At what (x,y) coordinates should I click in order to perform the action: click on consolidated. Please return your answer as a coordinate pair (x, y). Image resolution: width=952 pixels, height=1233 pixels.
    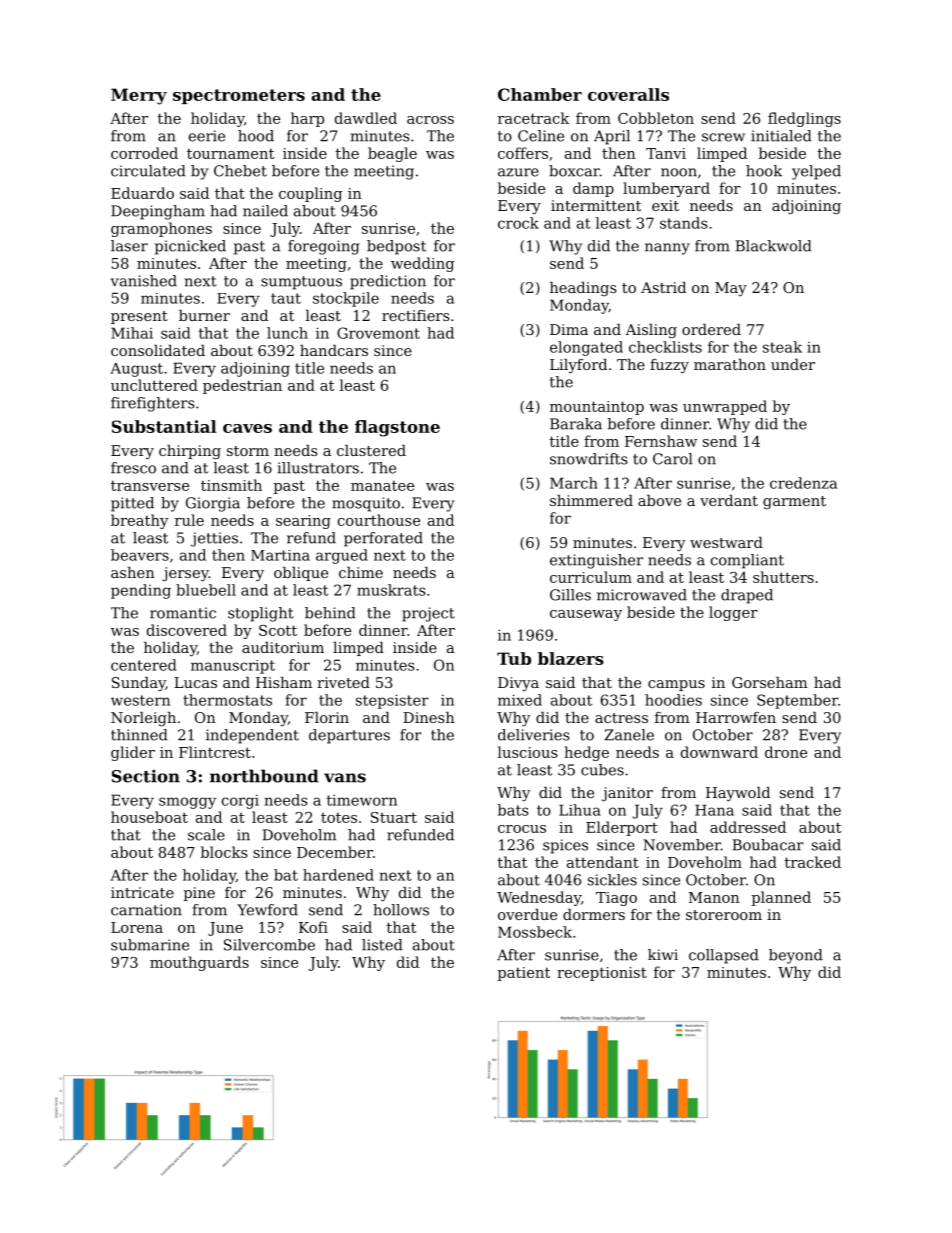
    Looking at the image, I should click on (158, 350).
